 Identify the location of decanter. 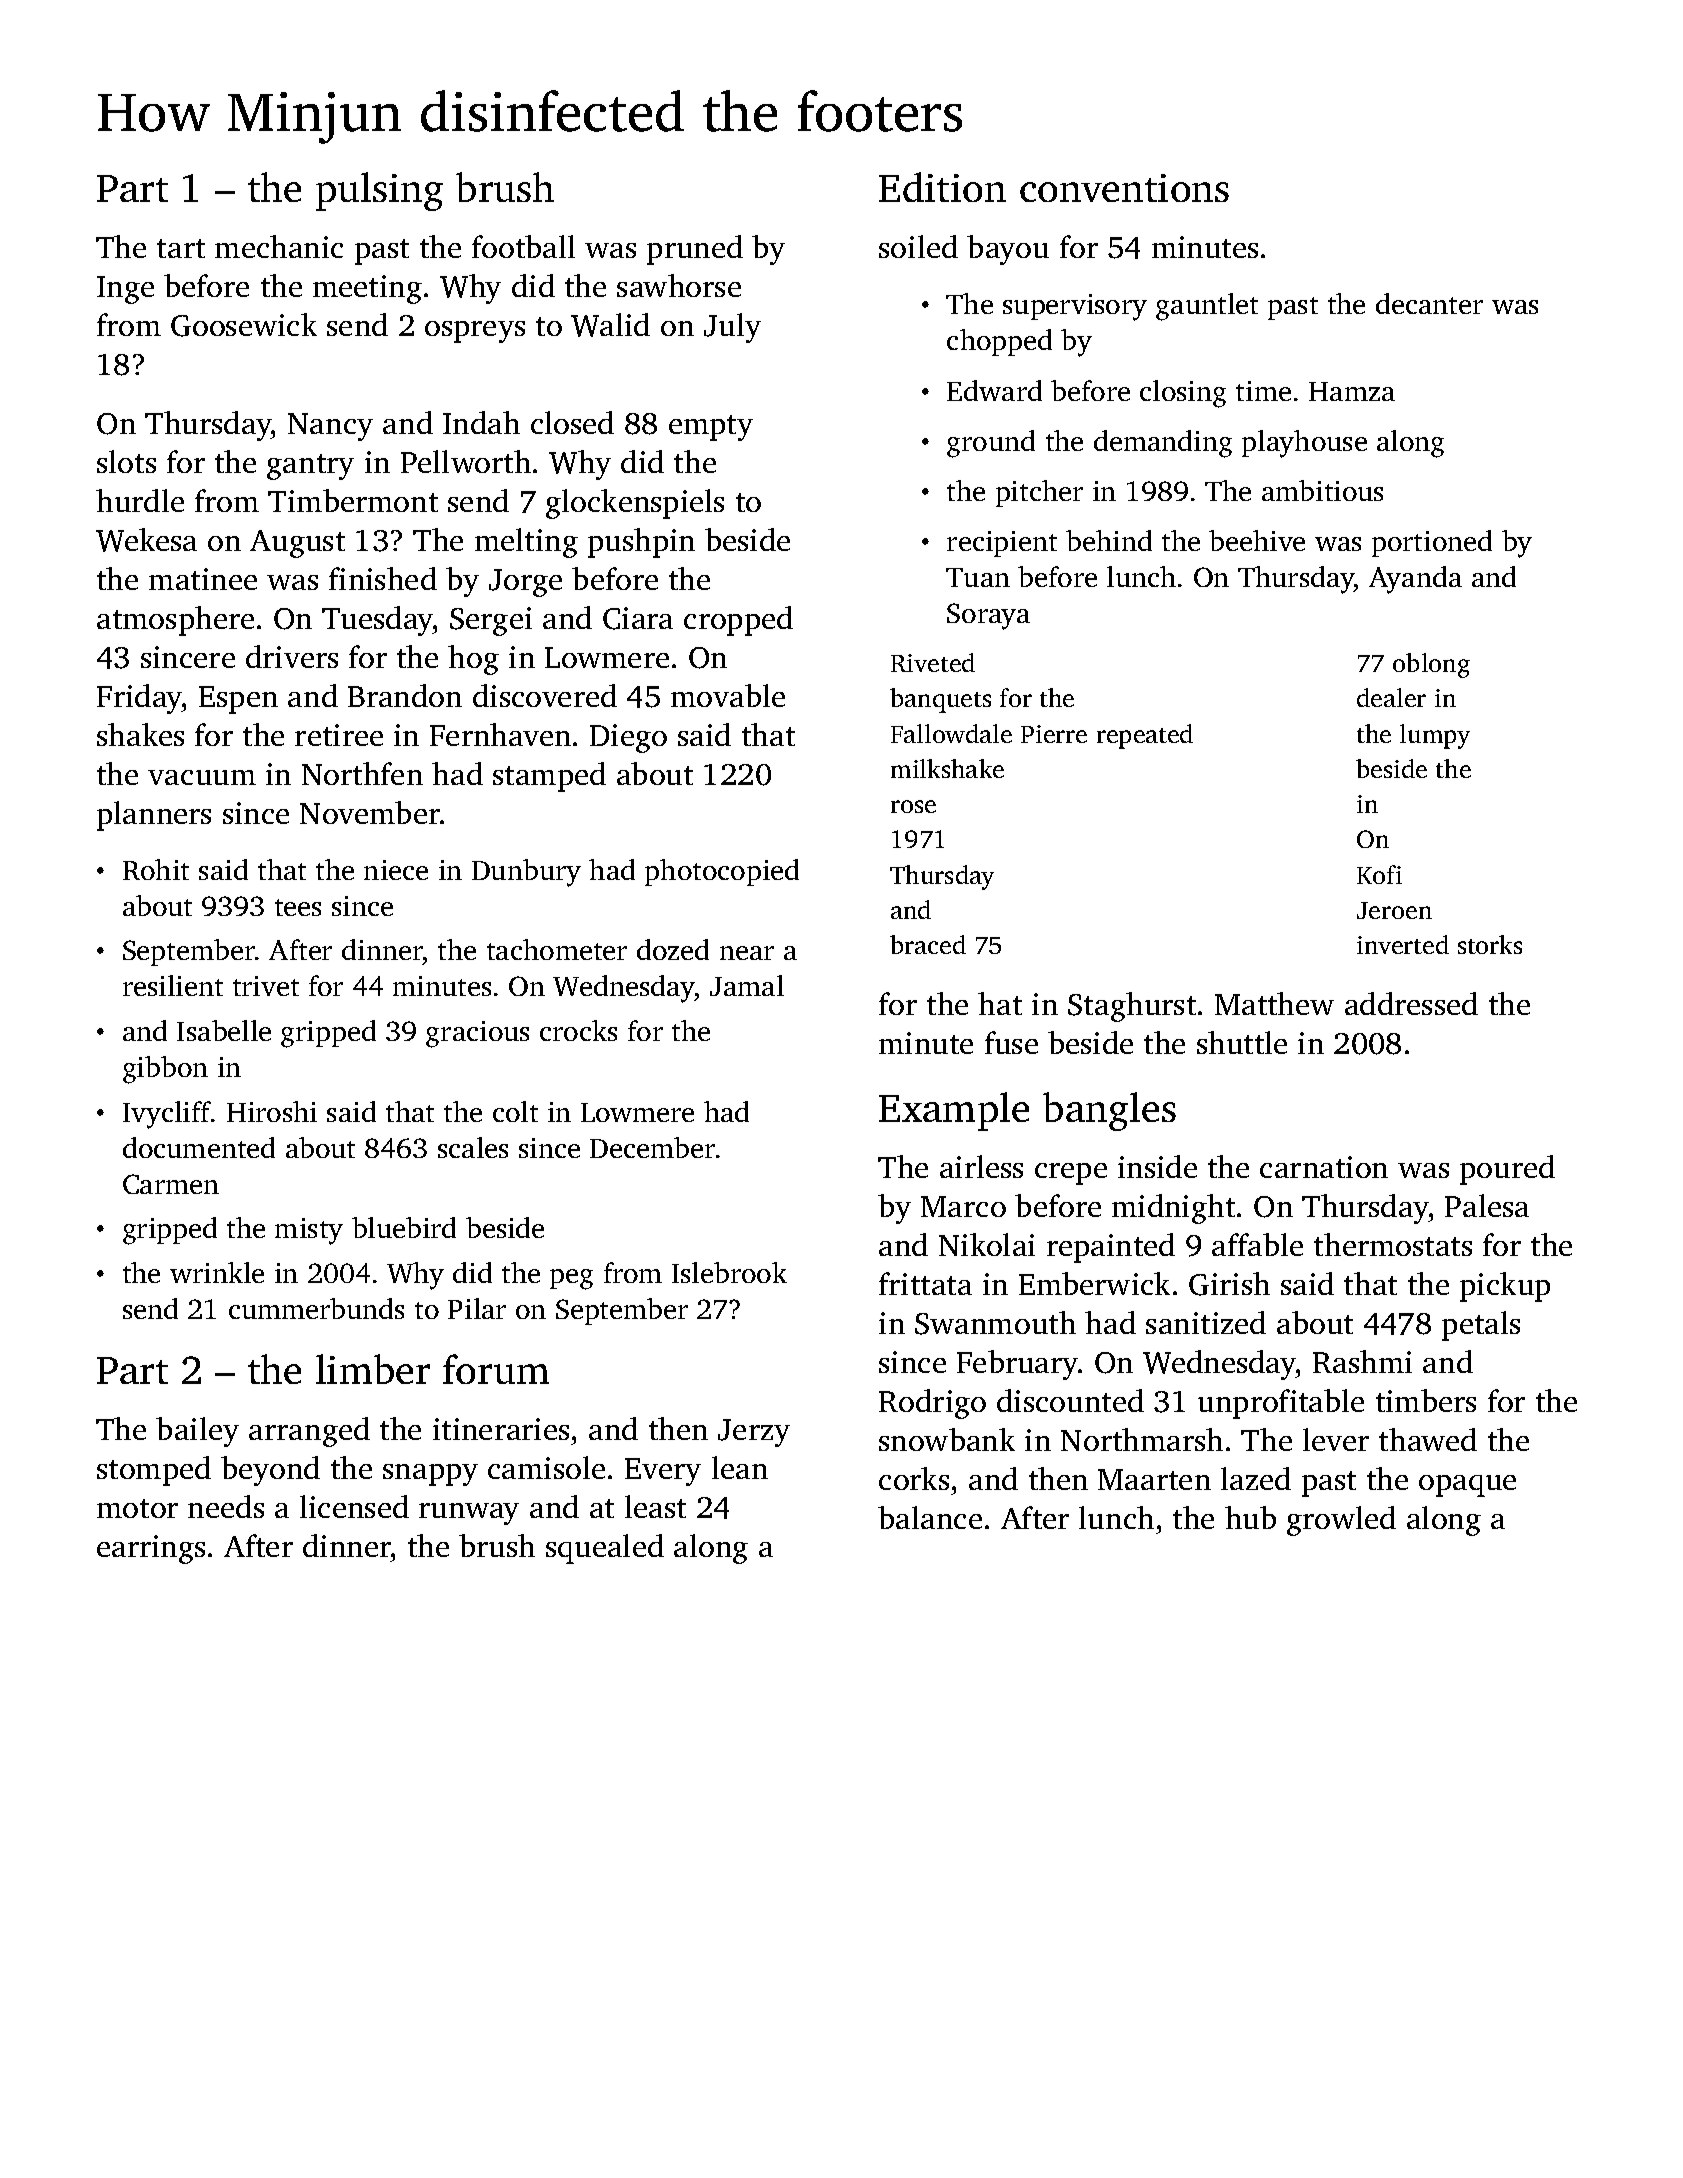
(1429, 303).
